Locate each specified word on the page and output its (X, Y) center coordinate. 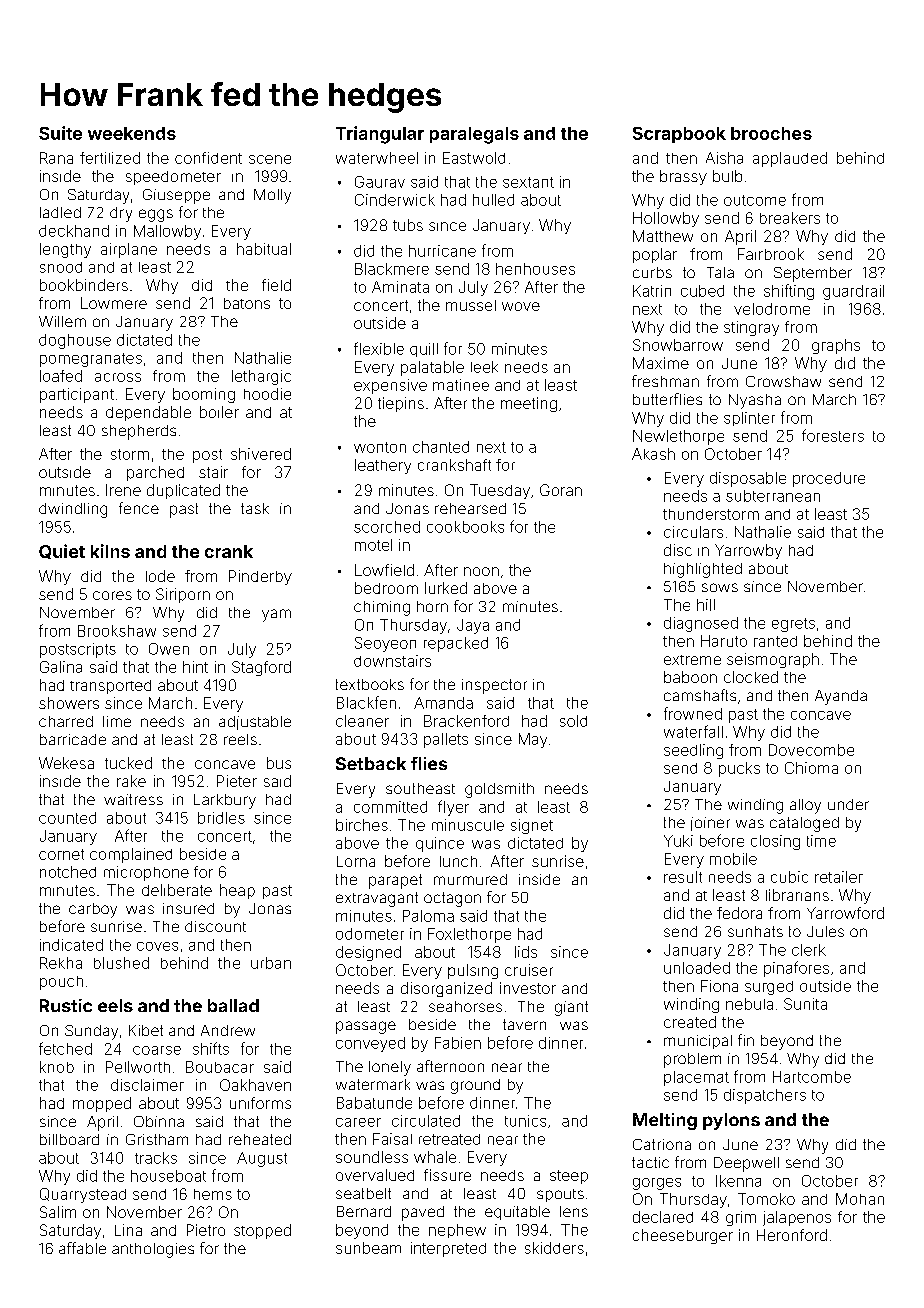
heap (237, 891)
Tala (720, 272)
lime (117, 721)
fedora (739, 913)
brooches (771, 133)
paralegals (474, 135)
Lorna (356, 861)
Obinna (159, 1121)
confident (208, 158)
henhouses (535, 269)
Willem (62, 321)
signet (532, 826)
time (821, 841)
